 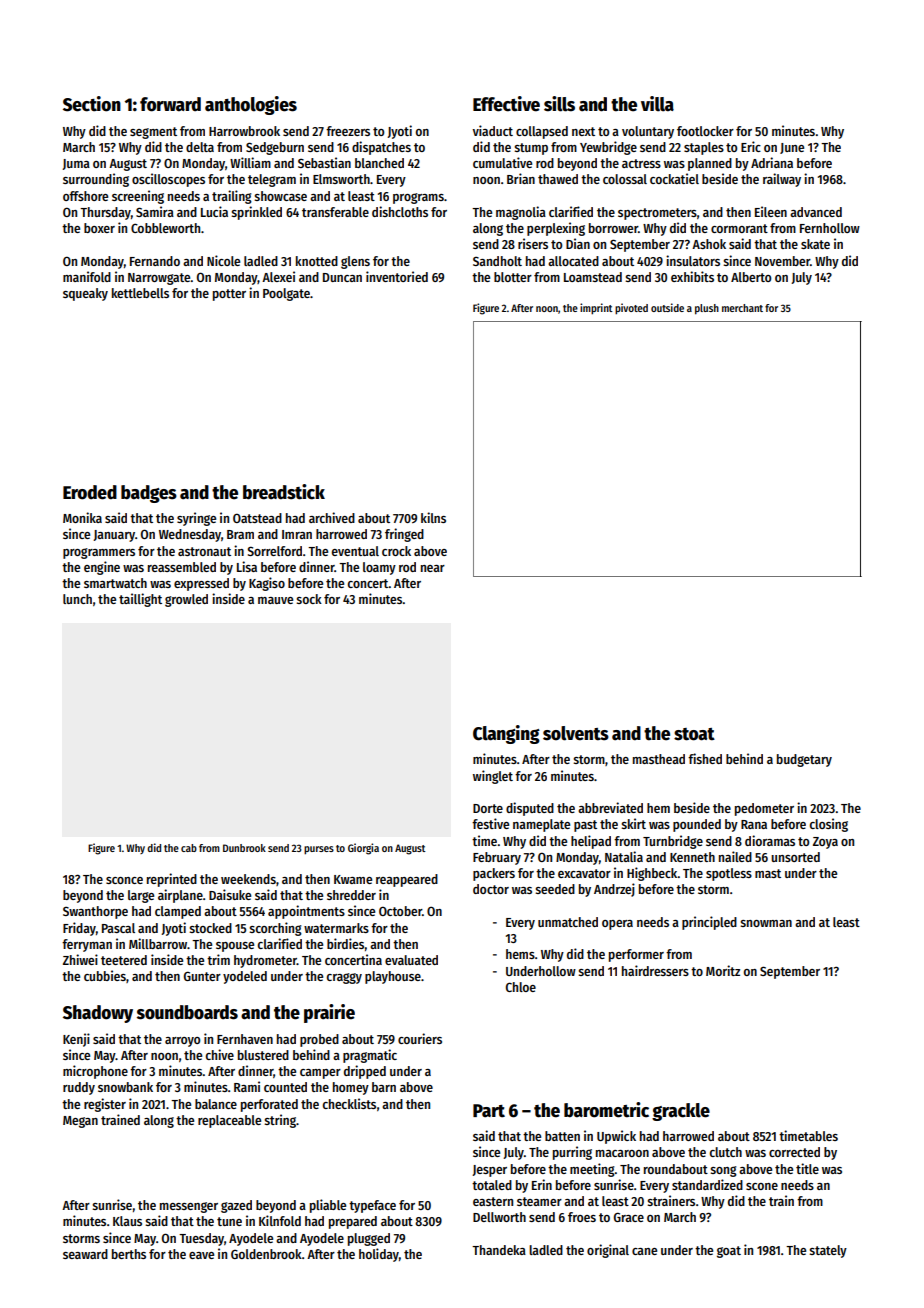 What do you see at coordinates (245, 1039) in the screenshot?
I see `Fernhaven` at bounding box center [245, 1039].
